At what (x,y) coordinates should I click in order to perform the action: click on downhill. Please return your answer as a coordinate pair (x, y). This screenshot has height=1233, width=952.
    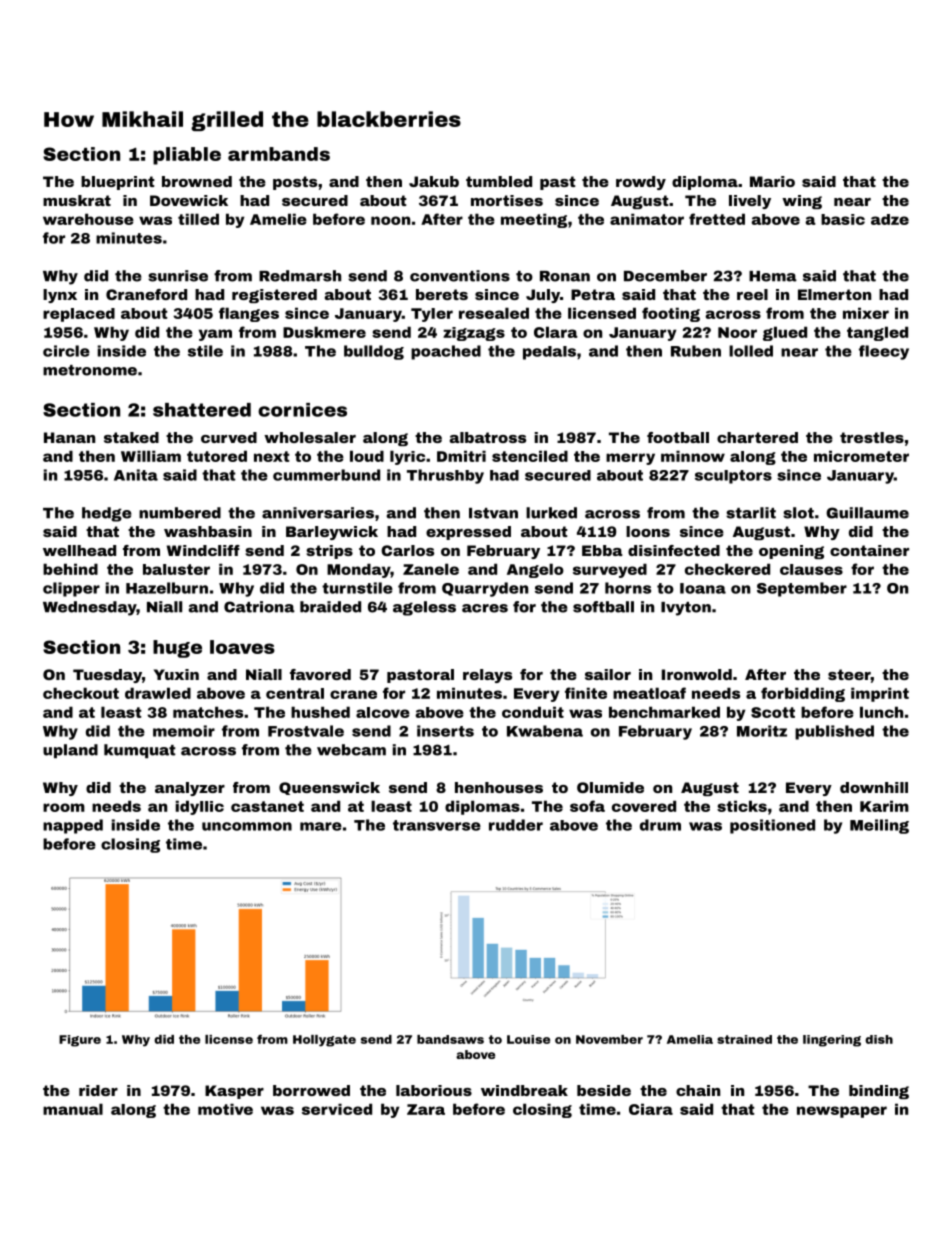
    Looking at the image, I should click on (874, 787).
